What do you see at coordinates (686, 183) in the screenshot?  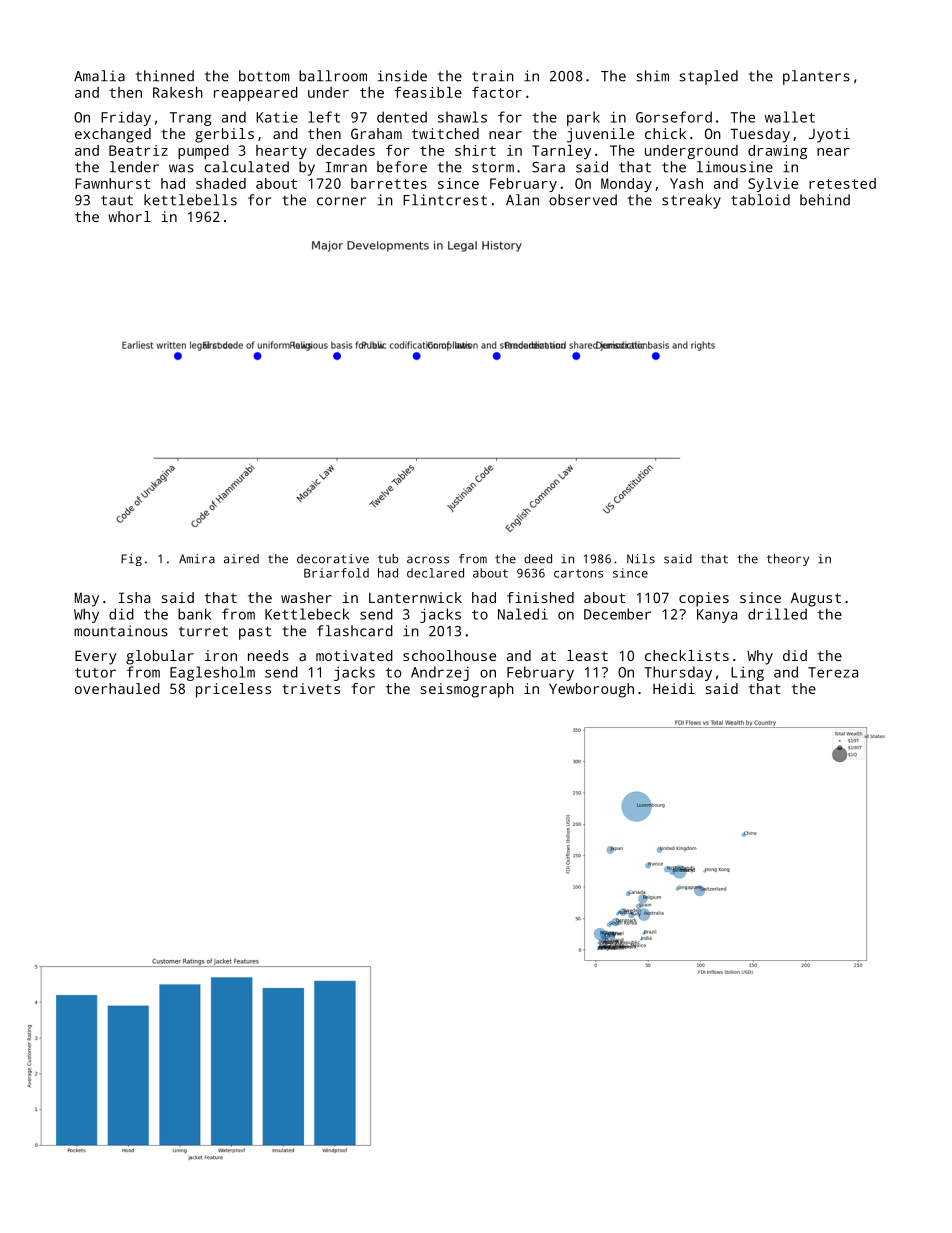 I see `Yash` at bounding box center [686, 183].
